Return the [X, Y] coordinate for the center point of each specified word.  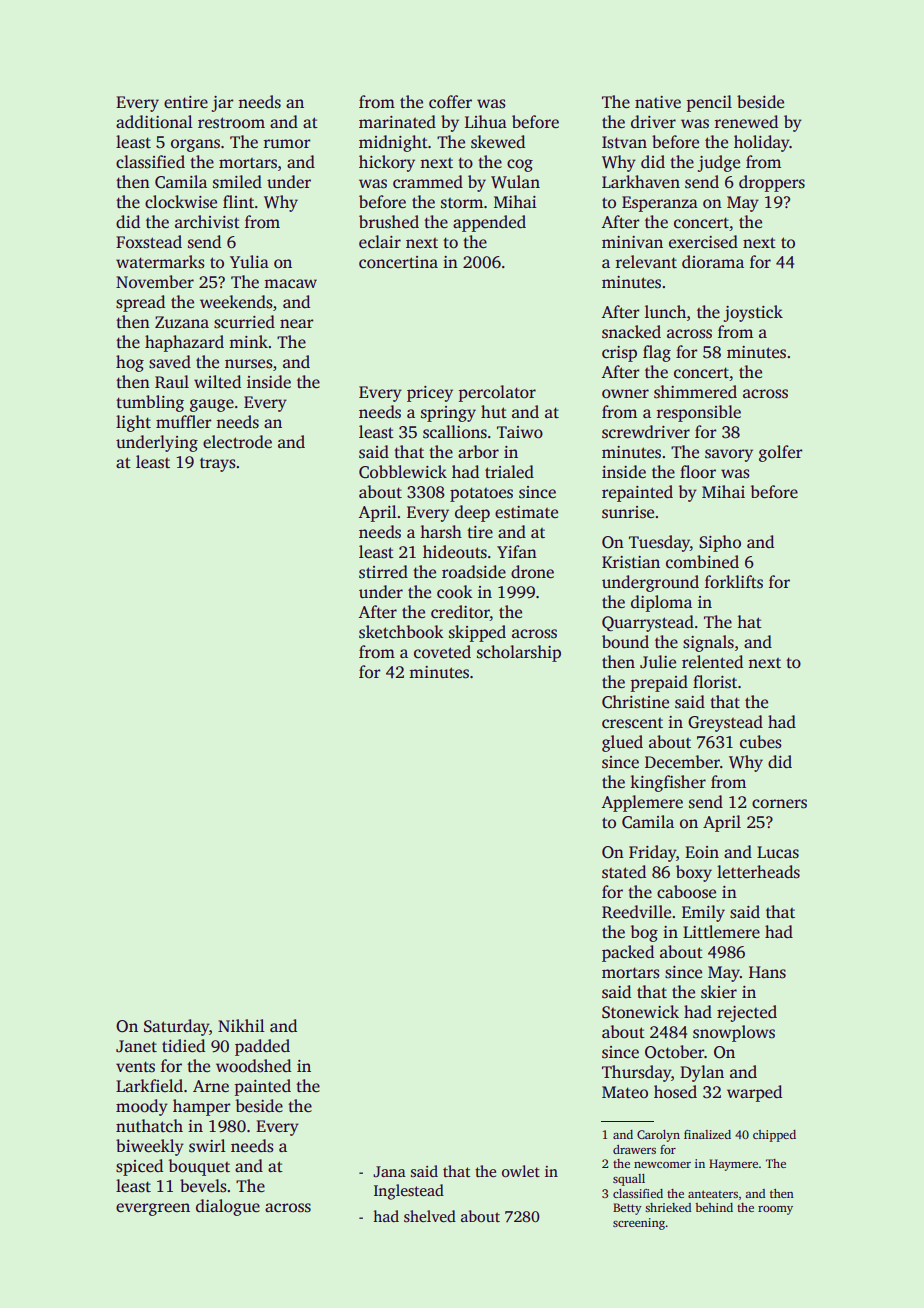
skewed [498, 142]
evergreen [153, 1209]
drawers [634, 1149]
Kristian [631, 562]
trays [218, 465]
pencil [709, 103]
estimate [526, 512]
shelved [430, 1216]
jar [222, 104]
